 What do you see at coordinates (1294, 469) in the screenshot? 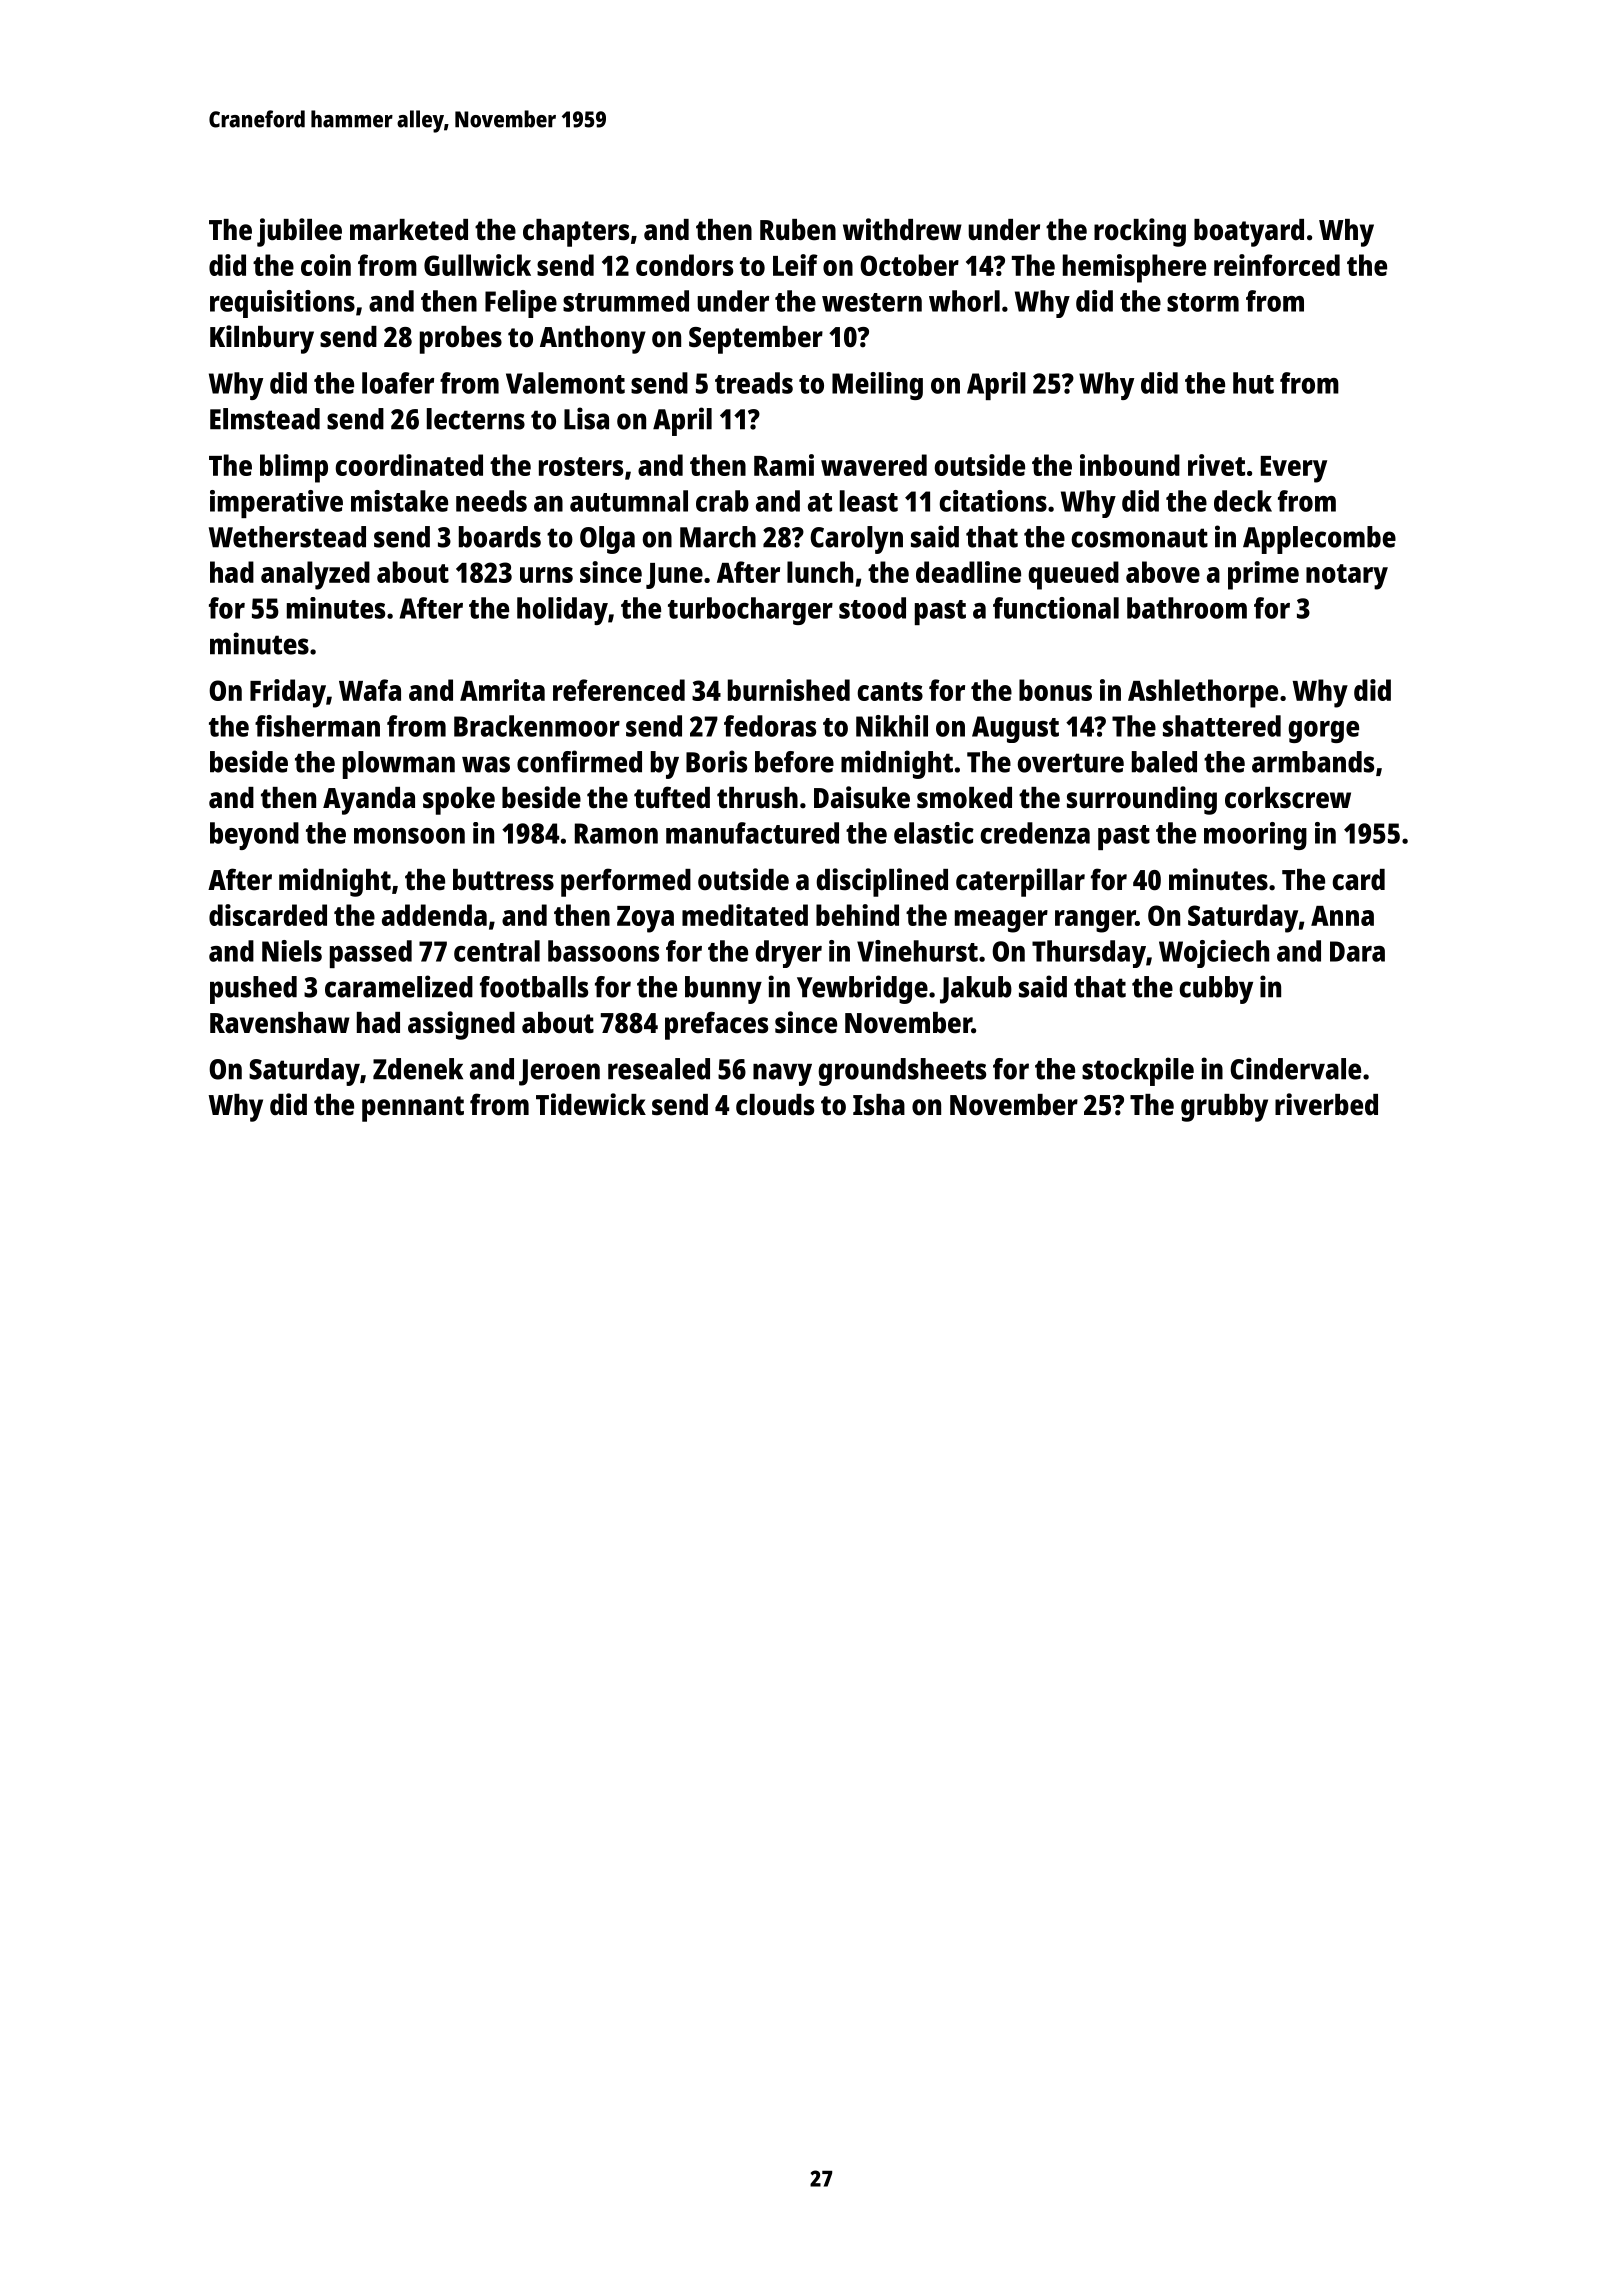
I see `Every` at bounding box center [1294, 469].
